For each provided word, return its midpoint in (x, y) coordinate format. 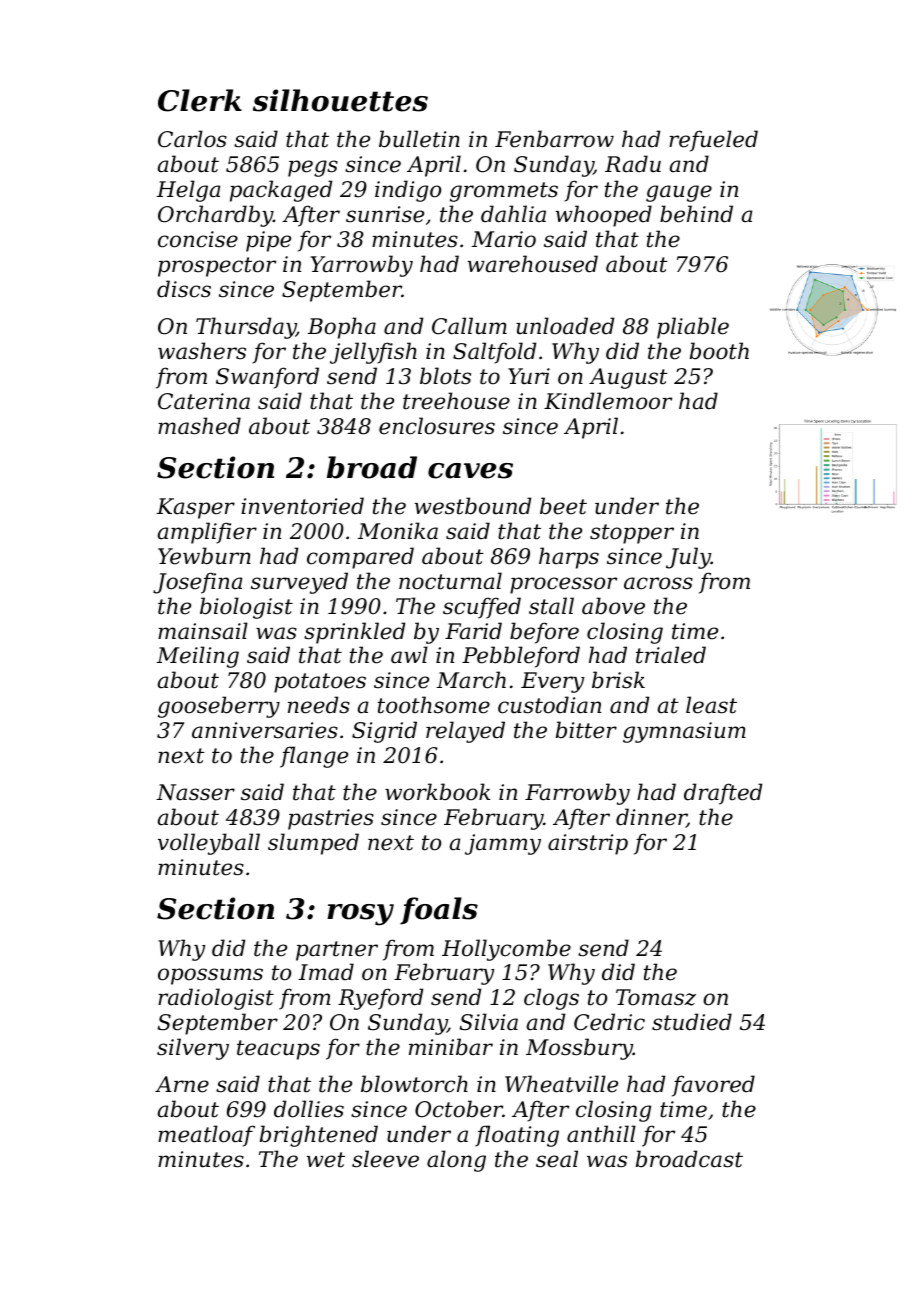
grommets (504, 192)
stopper (632, 534)
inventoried (302, 506)
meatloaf (206, 1136)
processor (563, 585)
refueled (713, 141)
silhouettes (340, 100)
